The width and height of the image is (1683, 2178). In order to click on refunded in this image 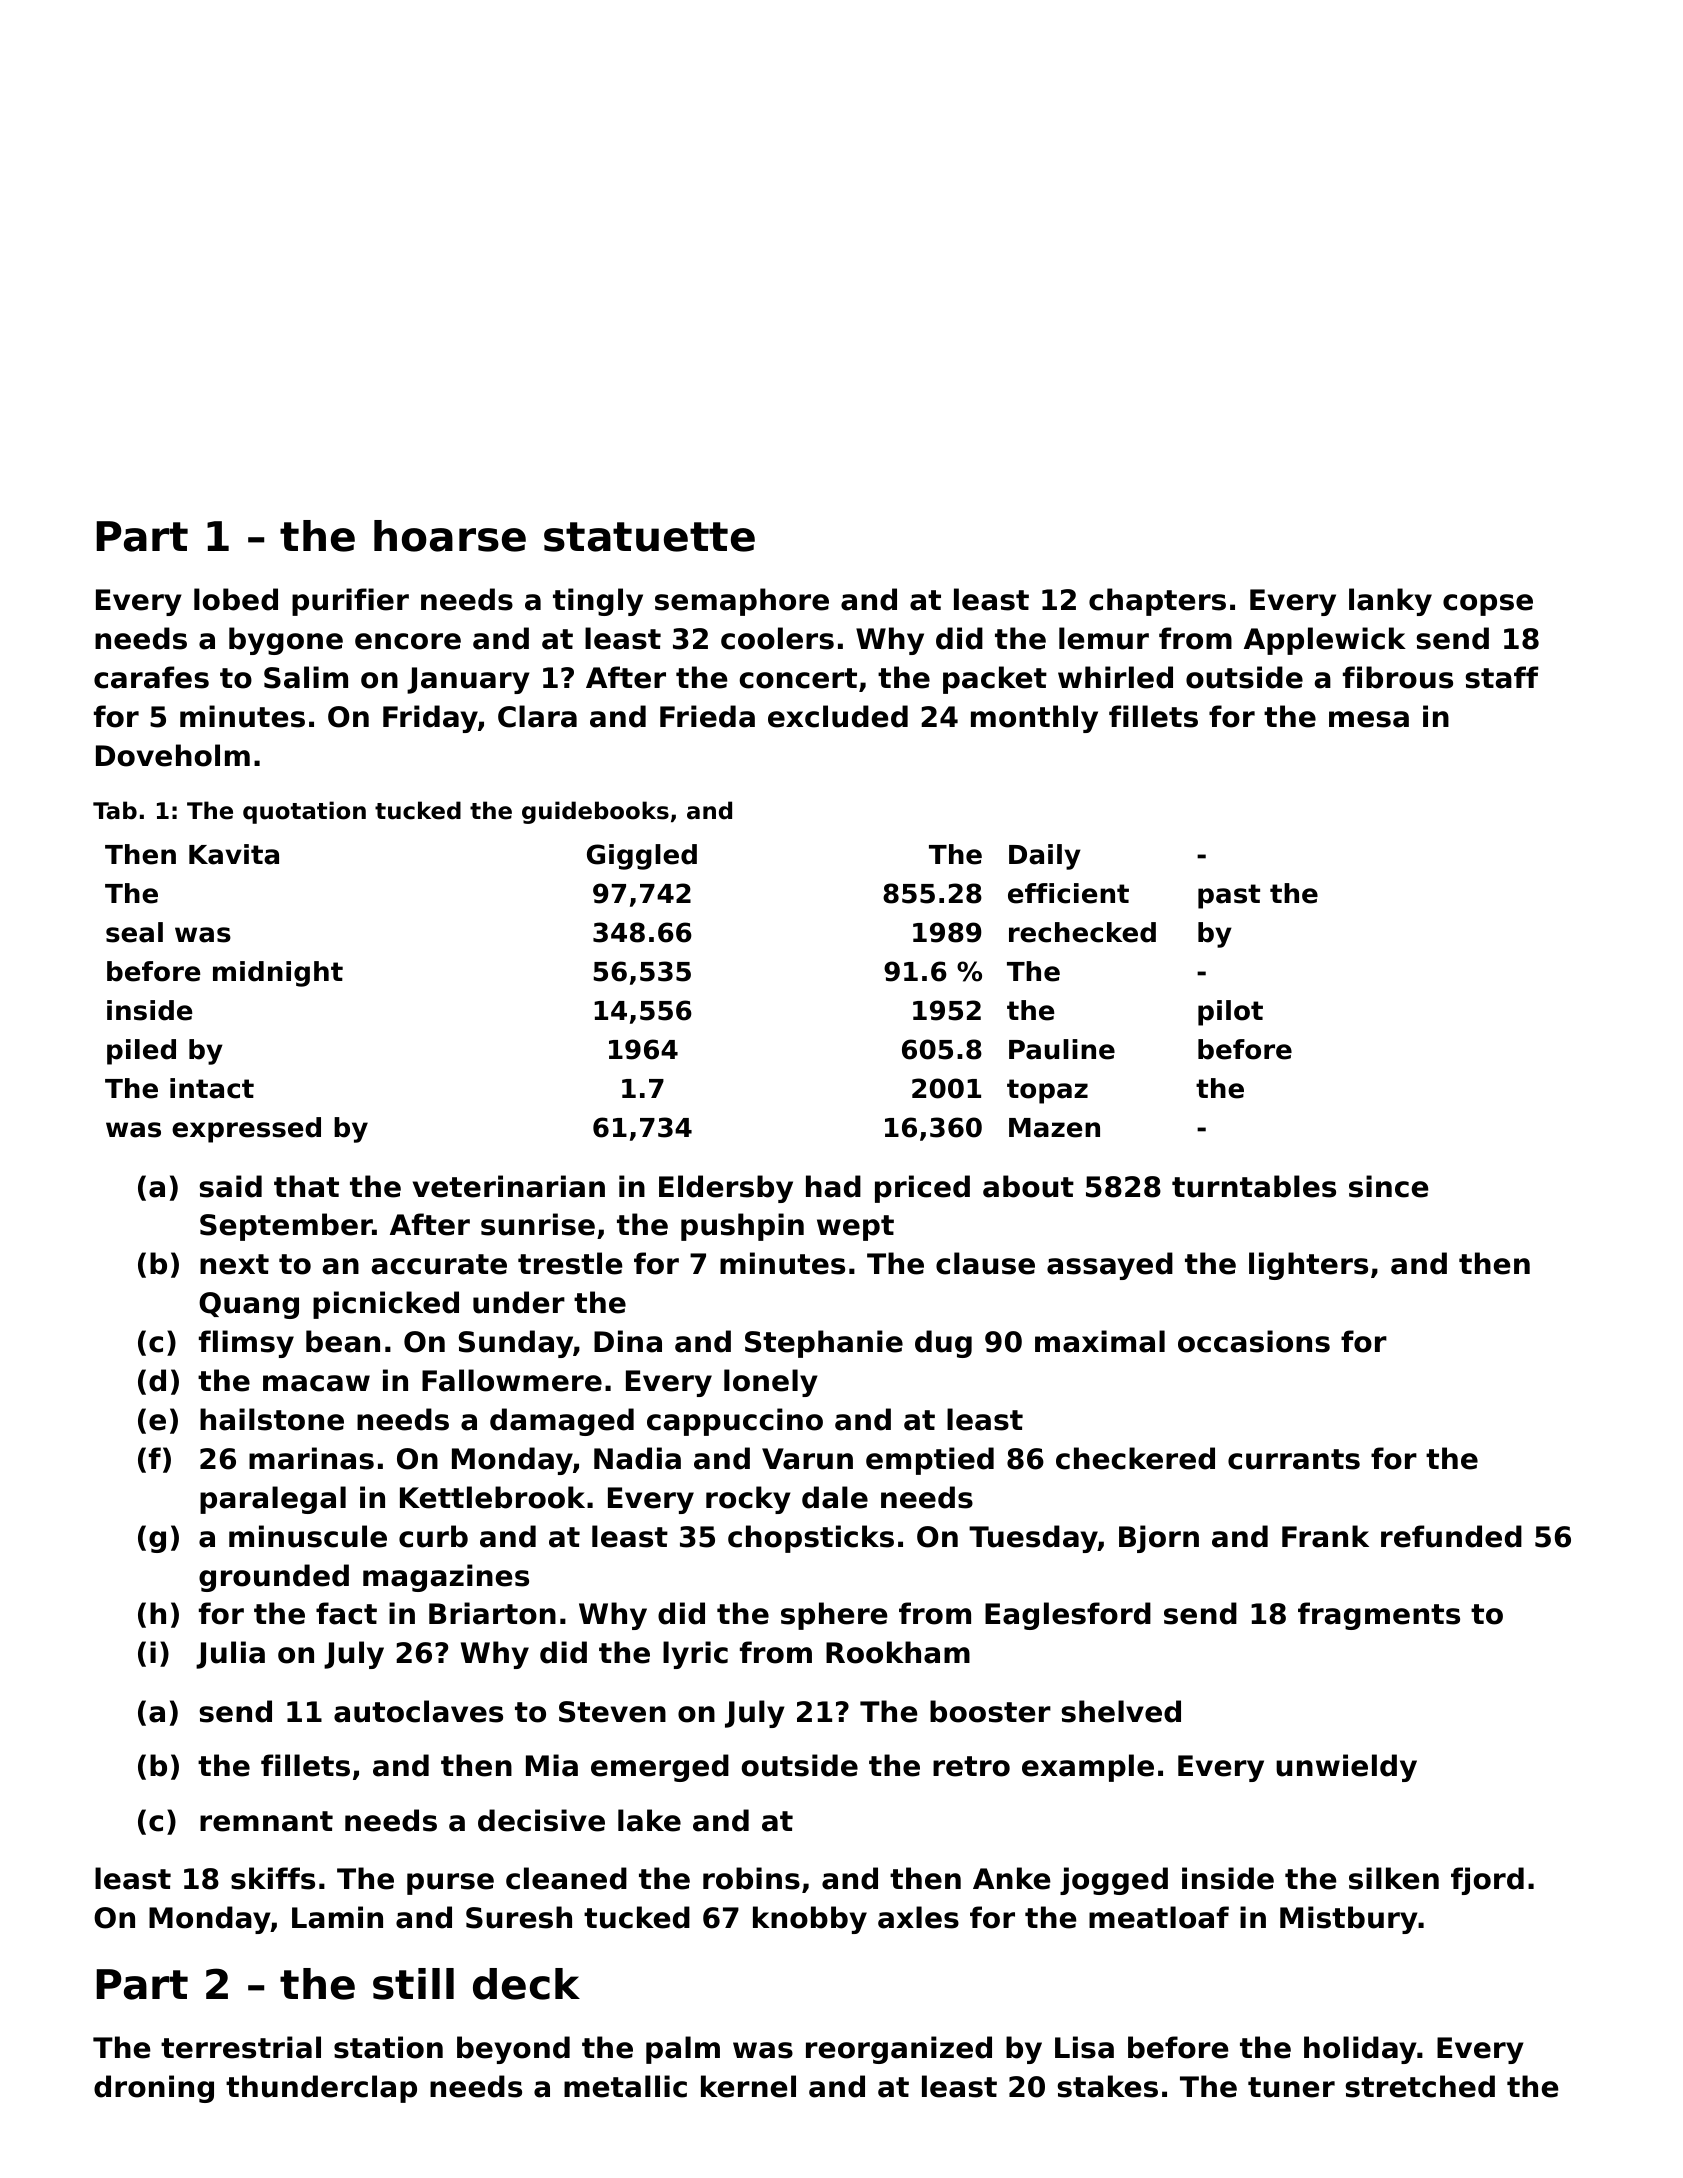, I will do `click(1451, 1536)`.
